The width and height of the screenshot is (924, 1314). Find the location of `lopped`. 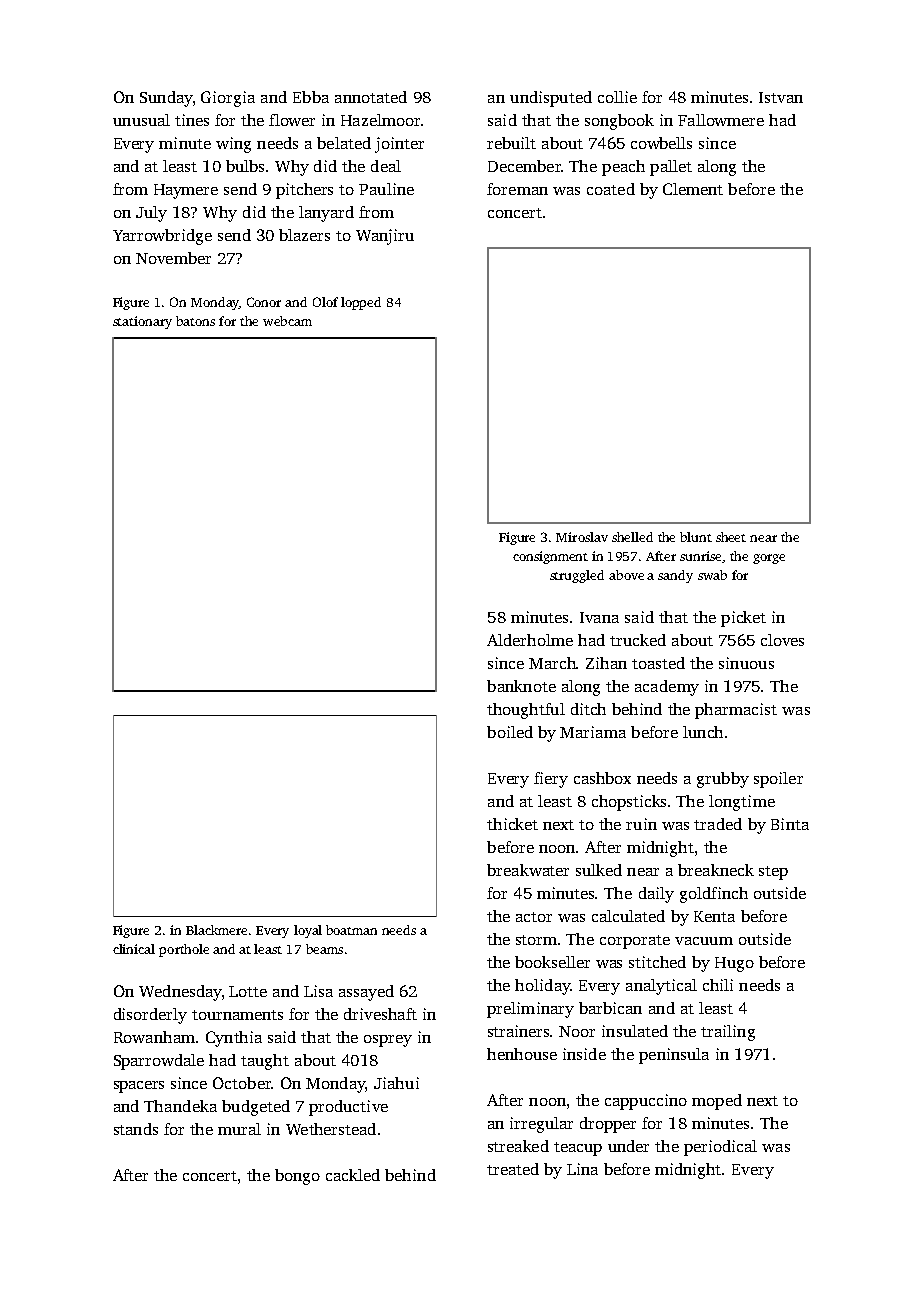

lopped is located at coordinates (361, 303).
